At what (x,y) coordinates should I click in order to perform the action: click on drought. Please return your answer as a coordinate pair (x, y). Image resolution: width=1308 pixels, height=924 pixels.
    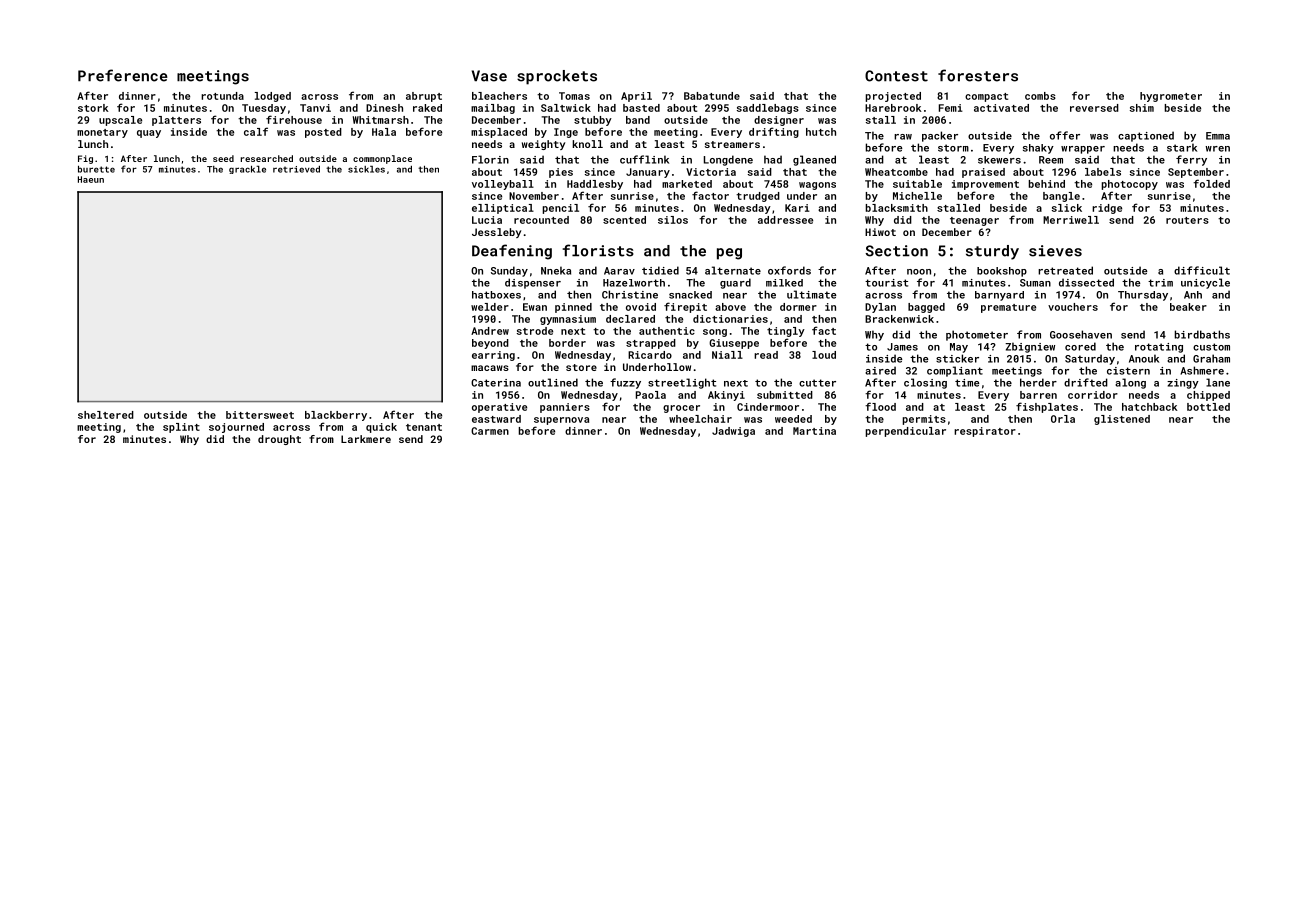
    Looking at the image, I should click on (279, 440).
